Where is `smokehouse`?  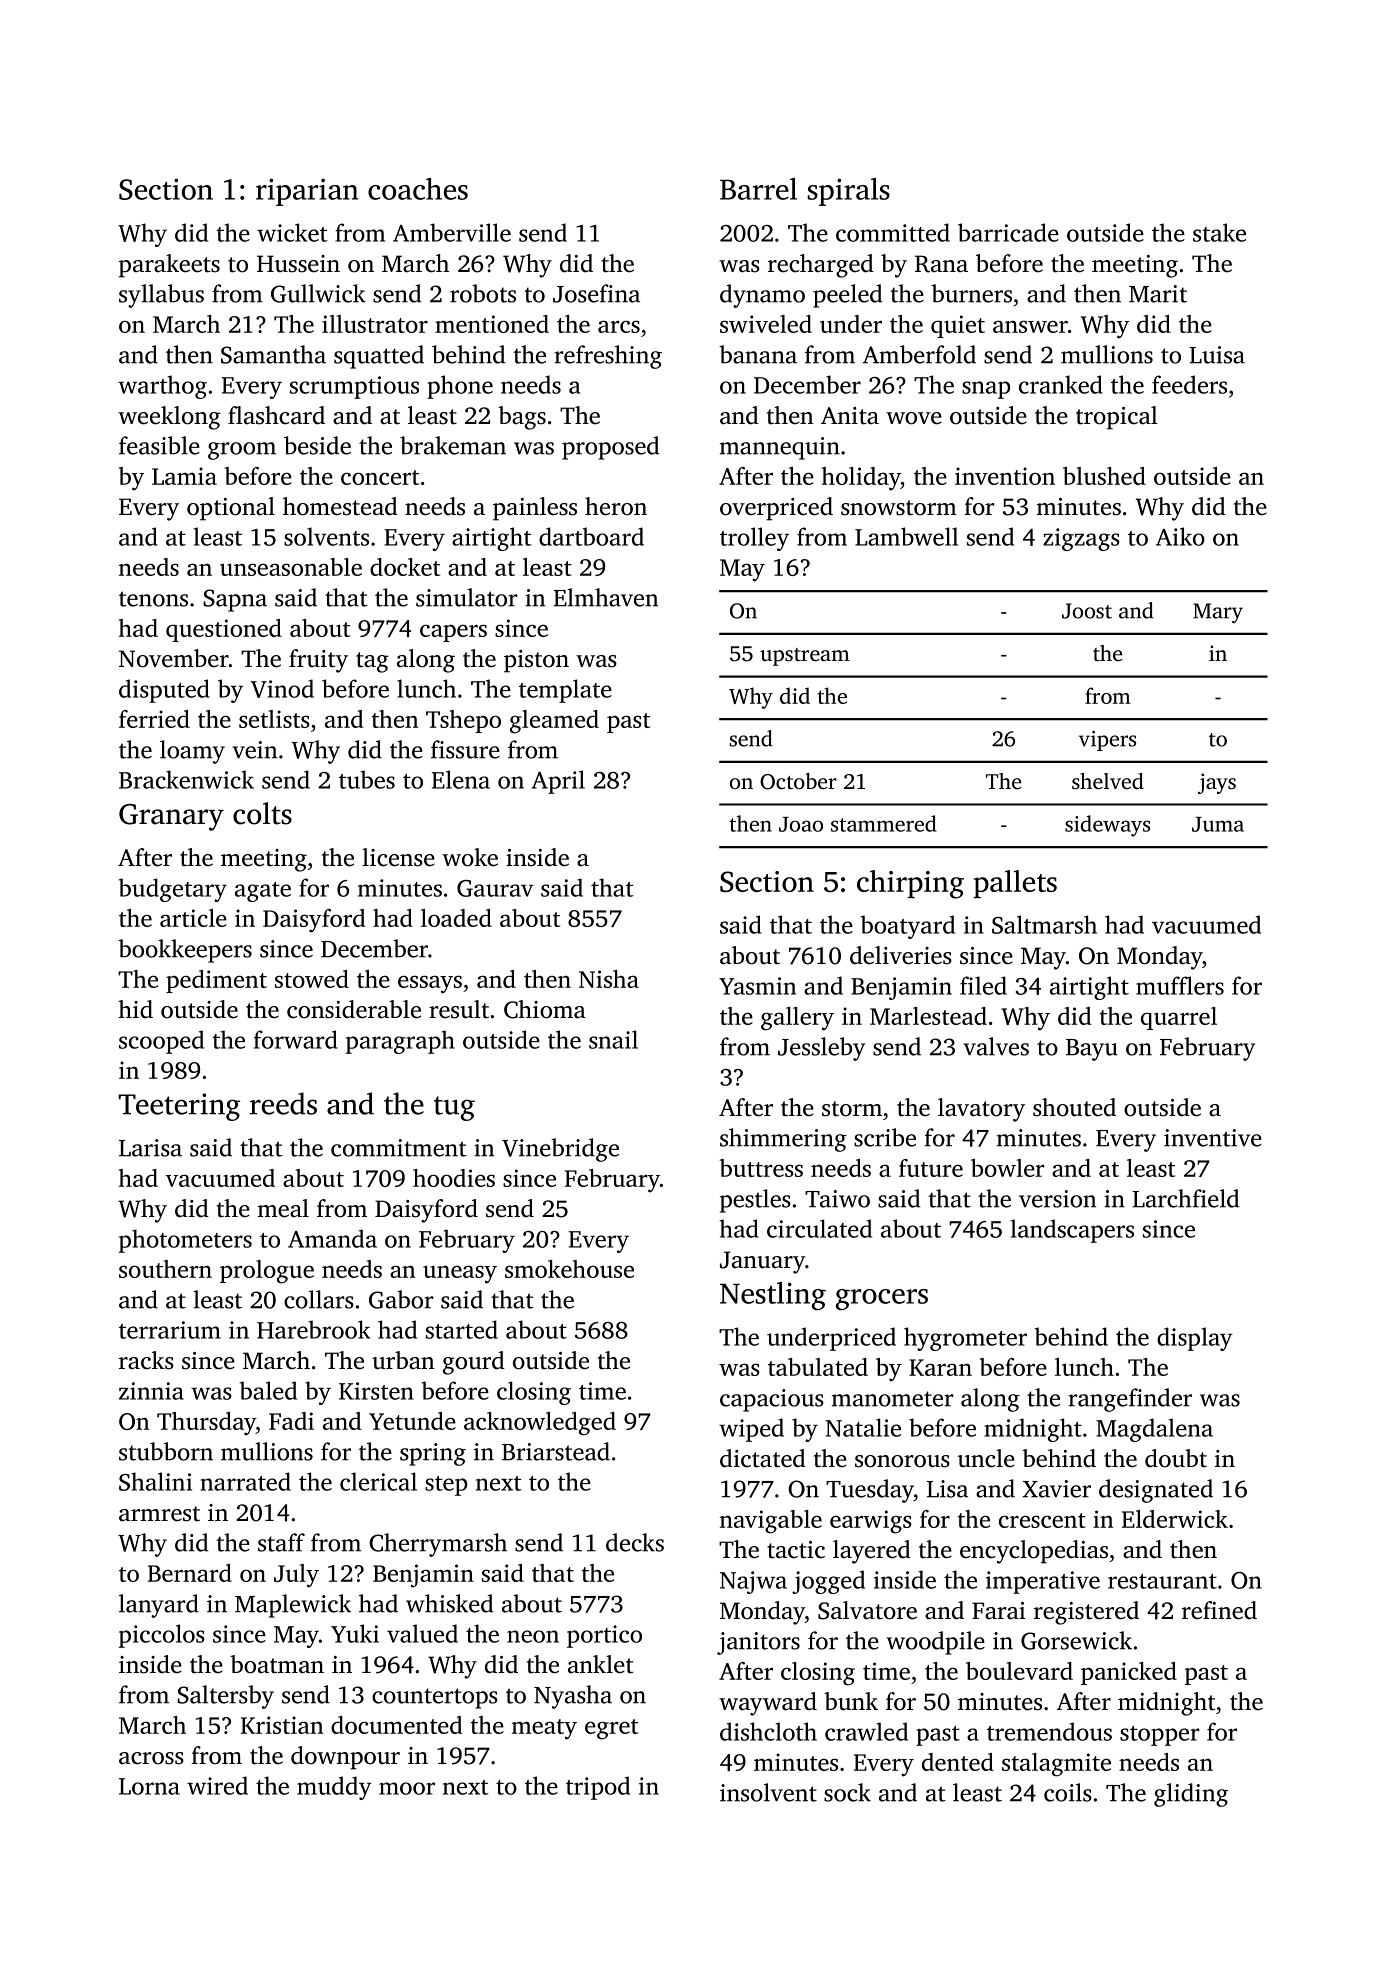 smokehouse is located at coordinates (569, 1269).
